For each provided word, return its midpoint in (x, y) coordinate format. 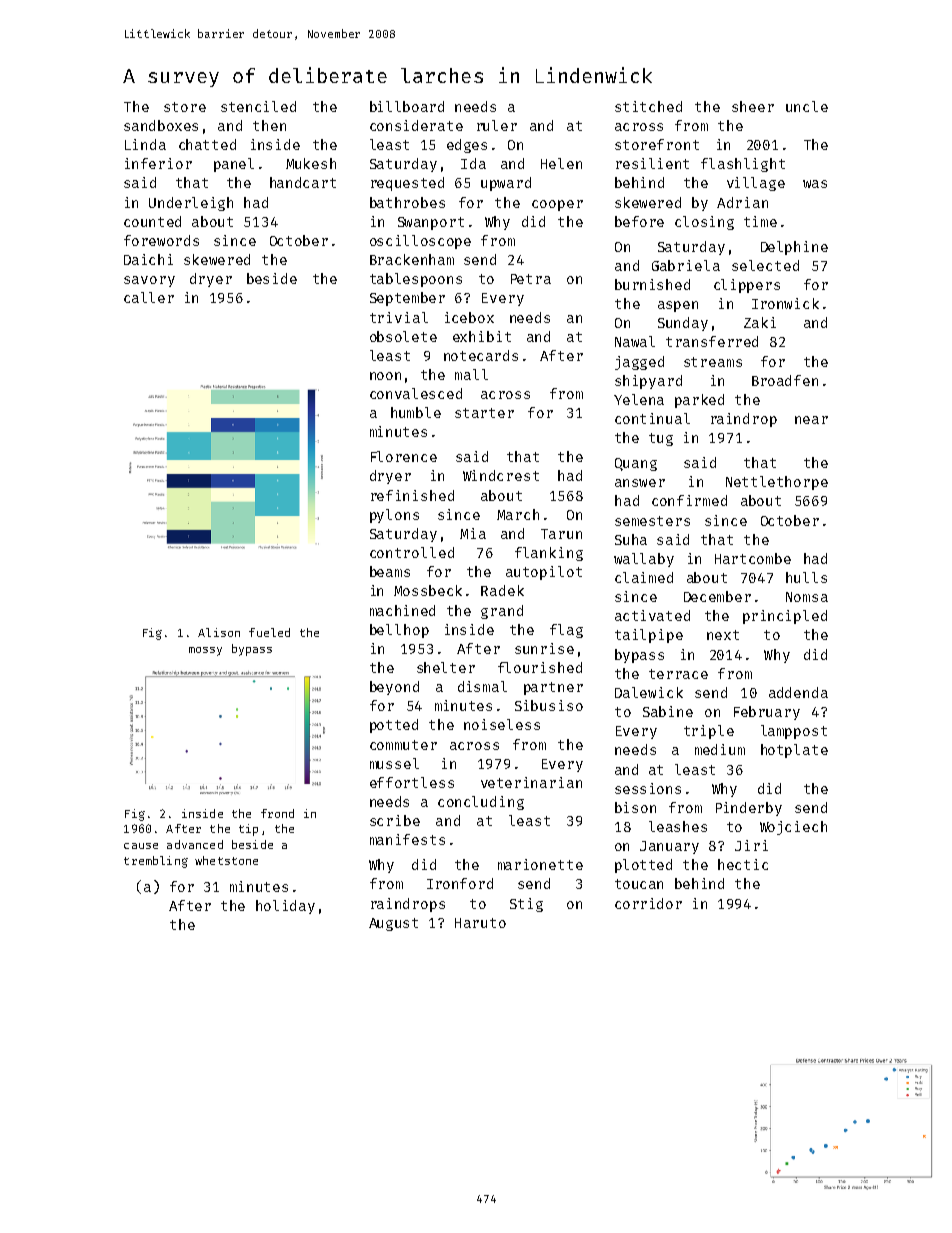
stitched (648, 106)
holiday (285, 907)
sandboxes (161, 125)
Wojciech (793, 828)
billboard (407, 106)
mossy (205, 651)
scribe (395, 820)
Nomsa (807, 597)
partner (553, 688)
